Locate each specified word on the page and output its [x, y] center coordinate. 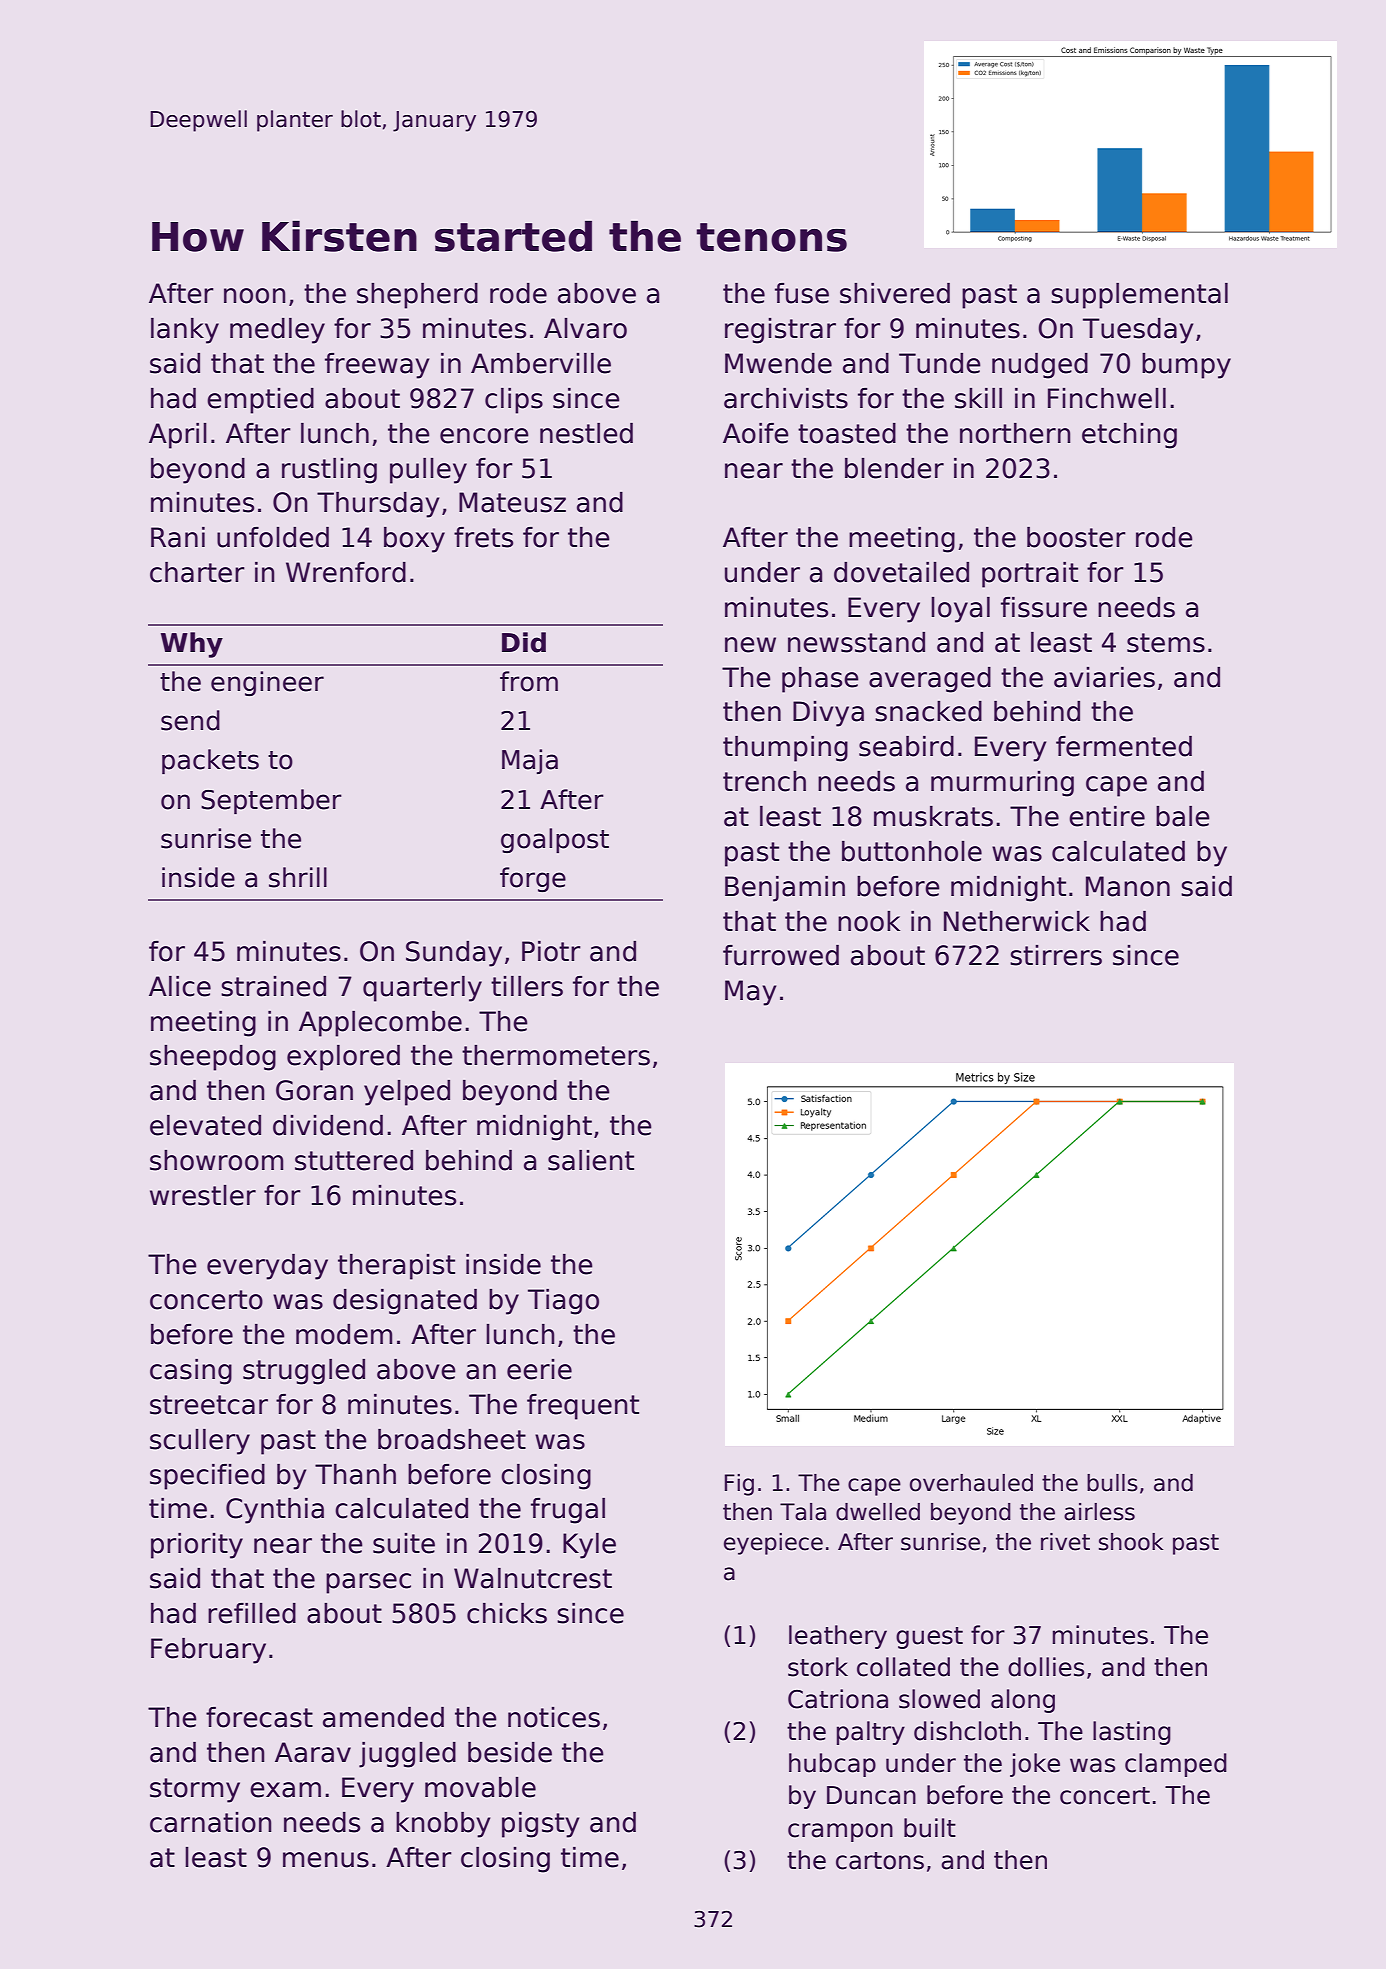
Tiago [563, 1302]
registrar [780, 331]
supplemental [1139, 296]
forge [533, 879]
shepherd [417, 296]
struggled [304, 1372]
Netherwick [1017, 921]
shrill [298, 877]
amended [383, 1717]
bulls [1112, 1483]
